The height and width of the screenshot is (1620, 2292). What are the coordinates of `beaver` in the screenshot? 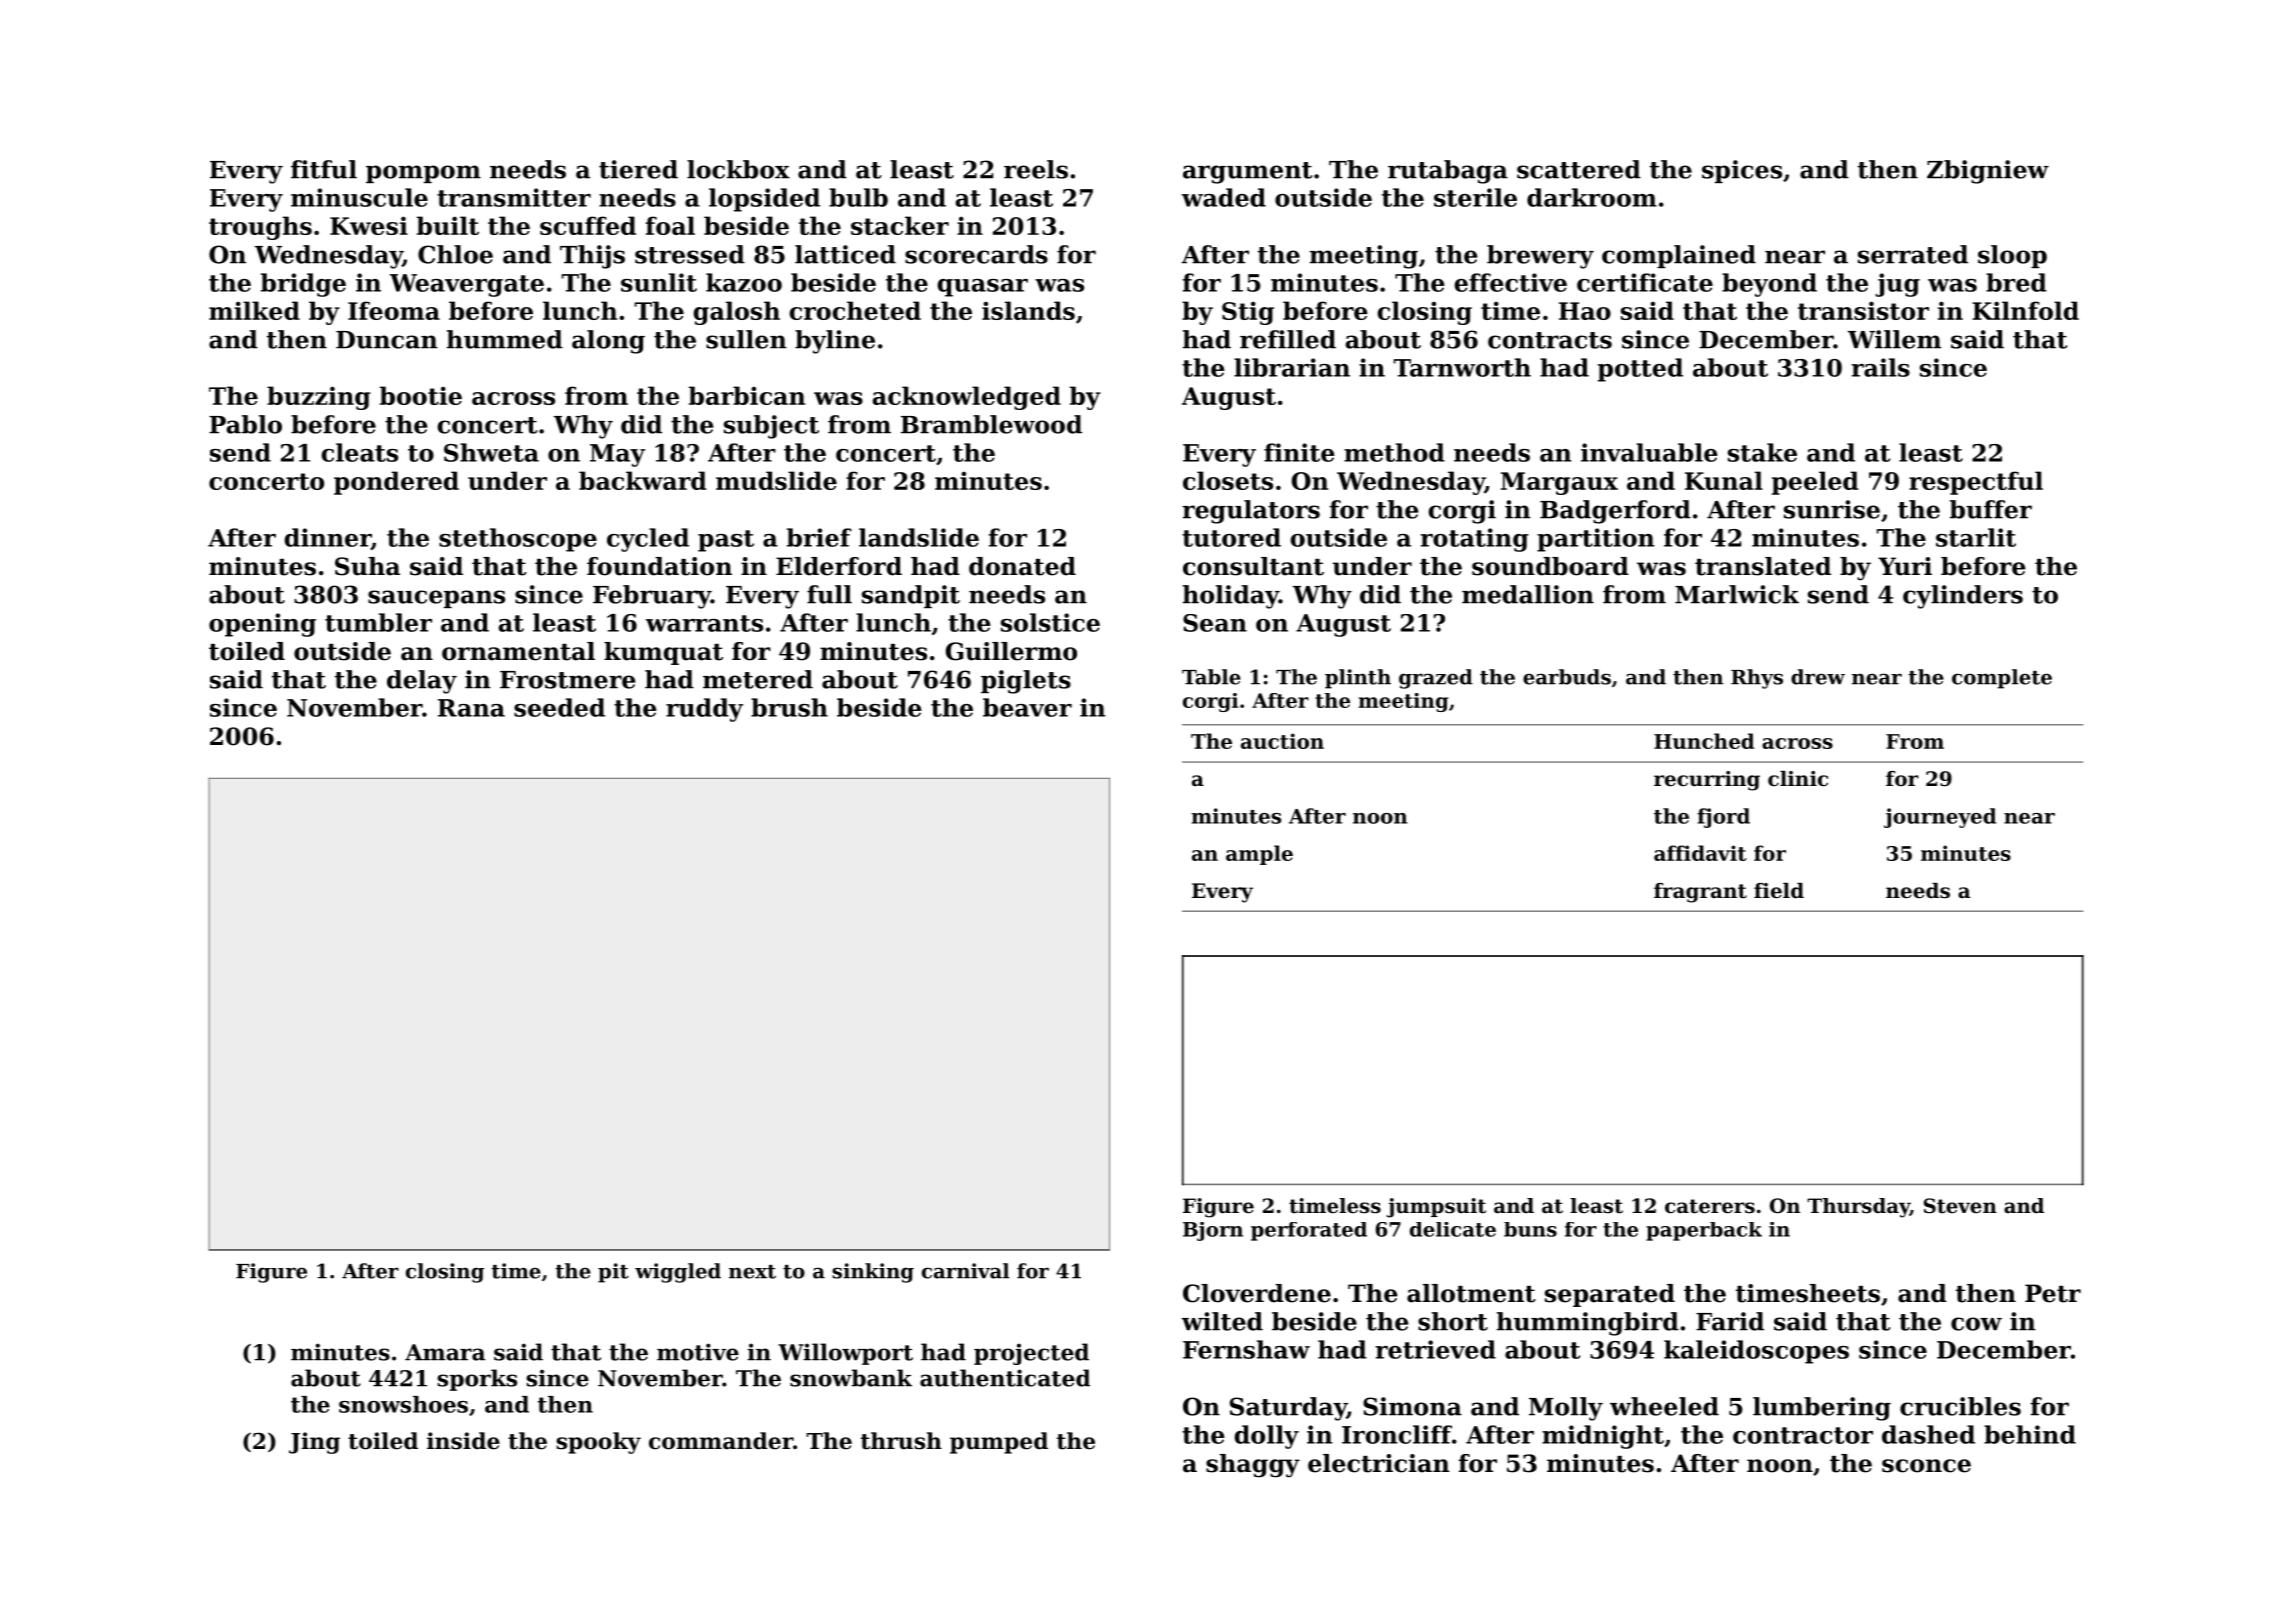 It's located at (1027, 707).
